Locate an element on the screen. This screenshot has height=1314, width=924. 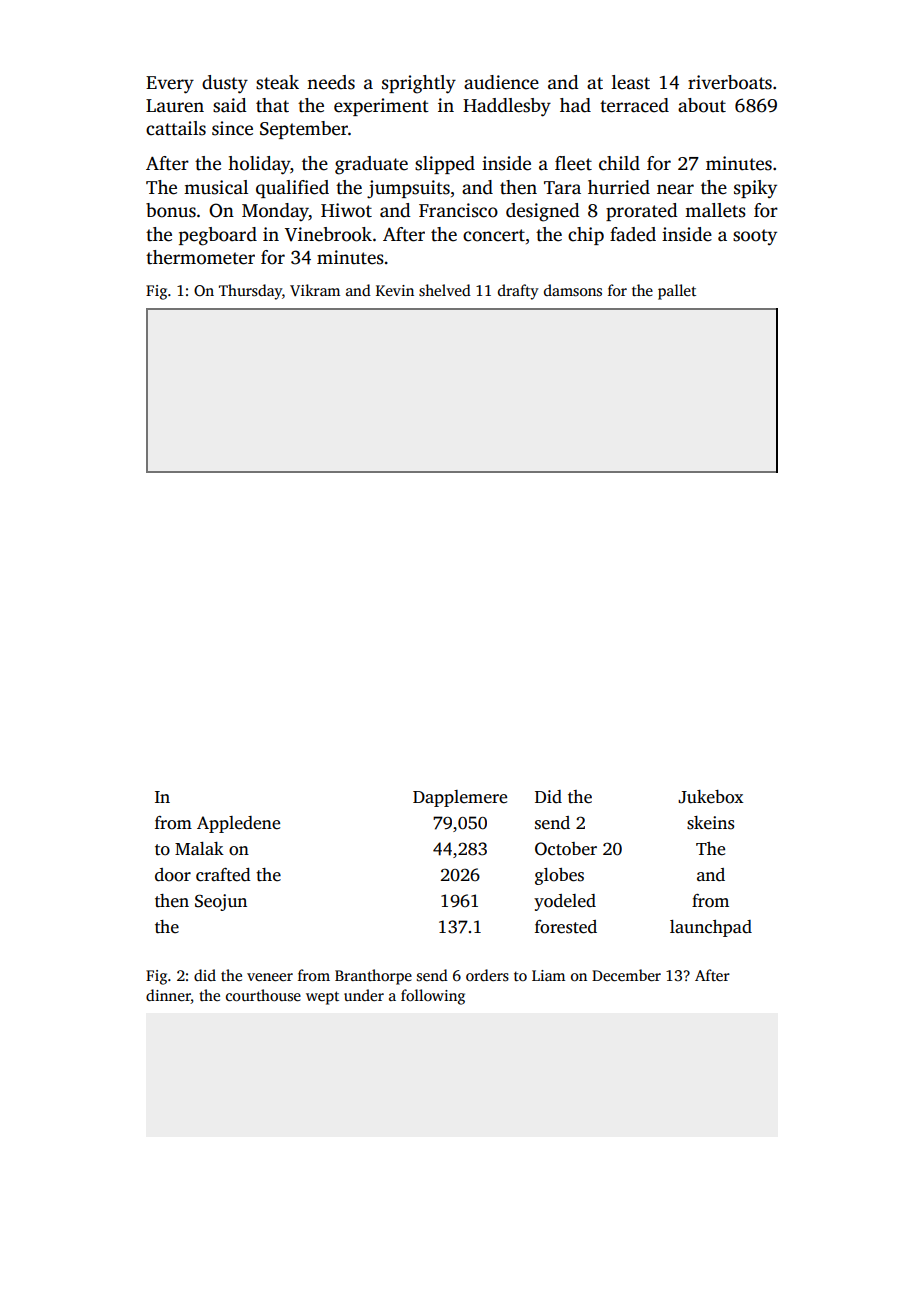
child is located at coordinates (619, 163).
